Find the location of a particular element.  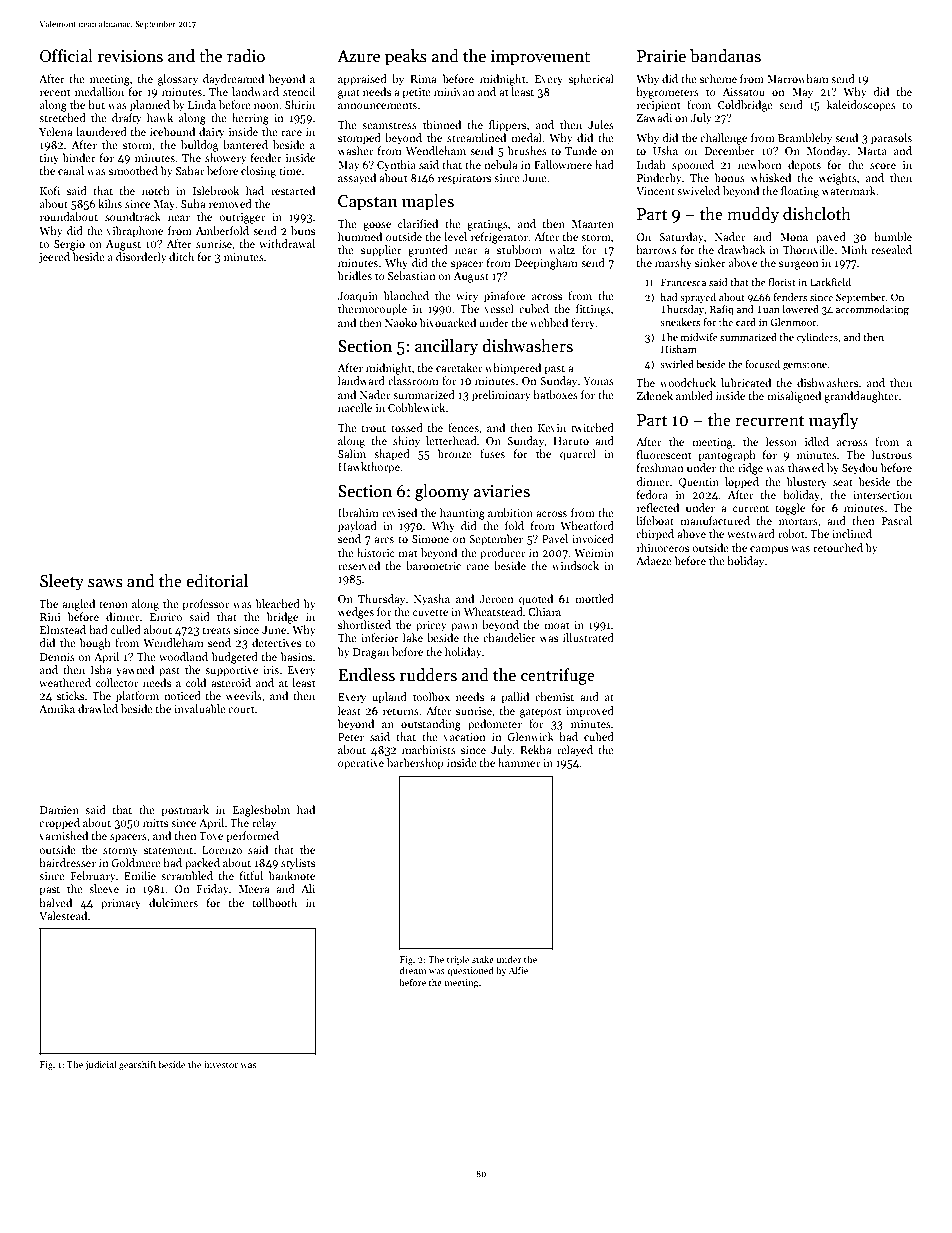

Alfie is located at coordinates (518, 970).
